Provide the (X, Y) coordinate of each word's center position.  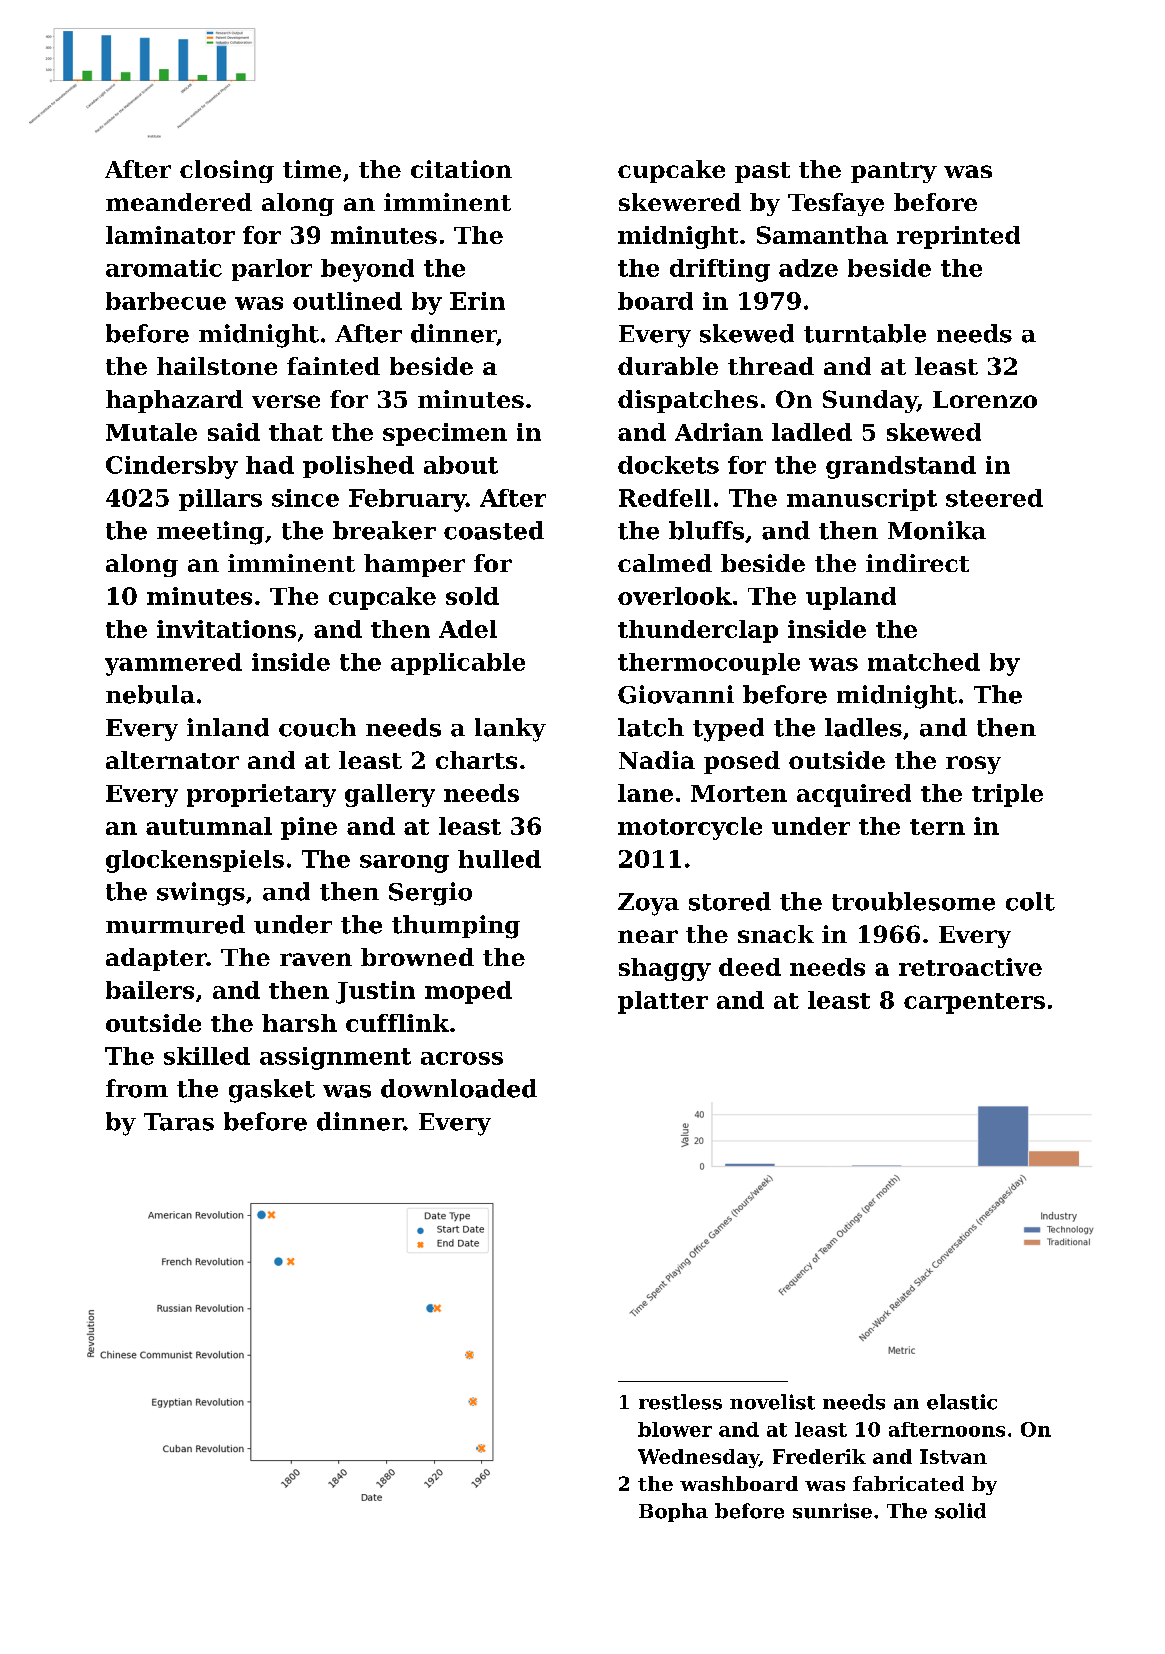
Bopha (673, 1512)
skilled (207, 1056)
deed (750, 967)
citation (461, 169)
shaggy (665, 969)
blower (675, 1429)
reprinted (958, 237)
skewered (680, 202)
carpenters (974, 1003)
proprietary (261, 795)
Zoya (648, 904)
